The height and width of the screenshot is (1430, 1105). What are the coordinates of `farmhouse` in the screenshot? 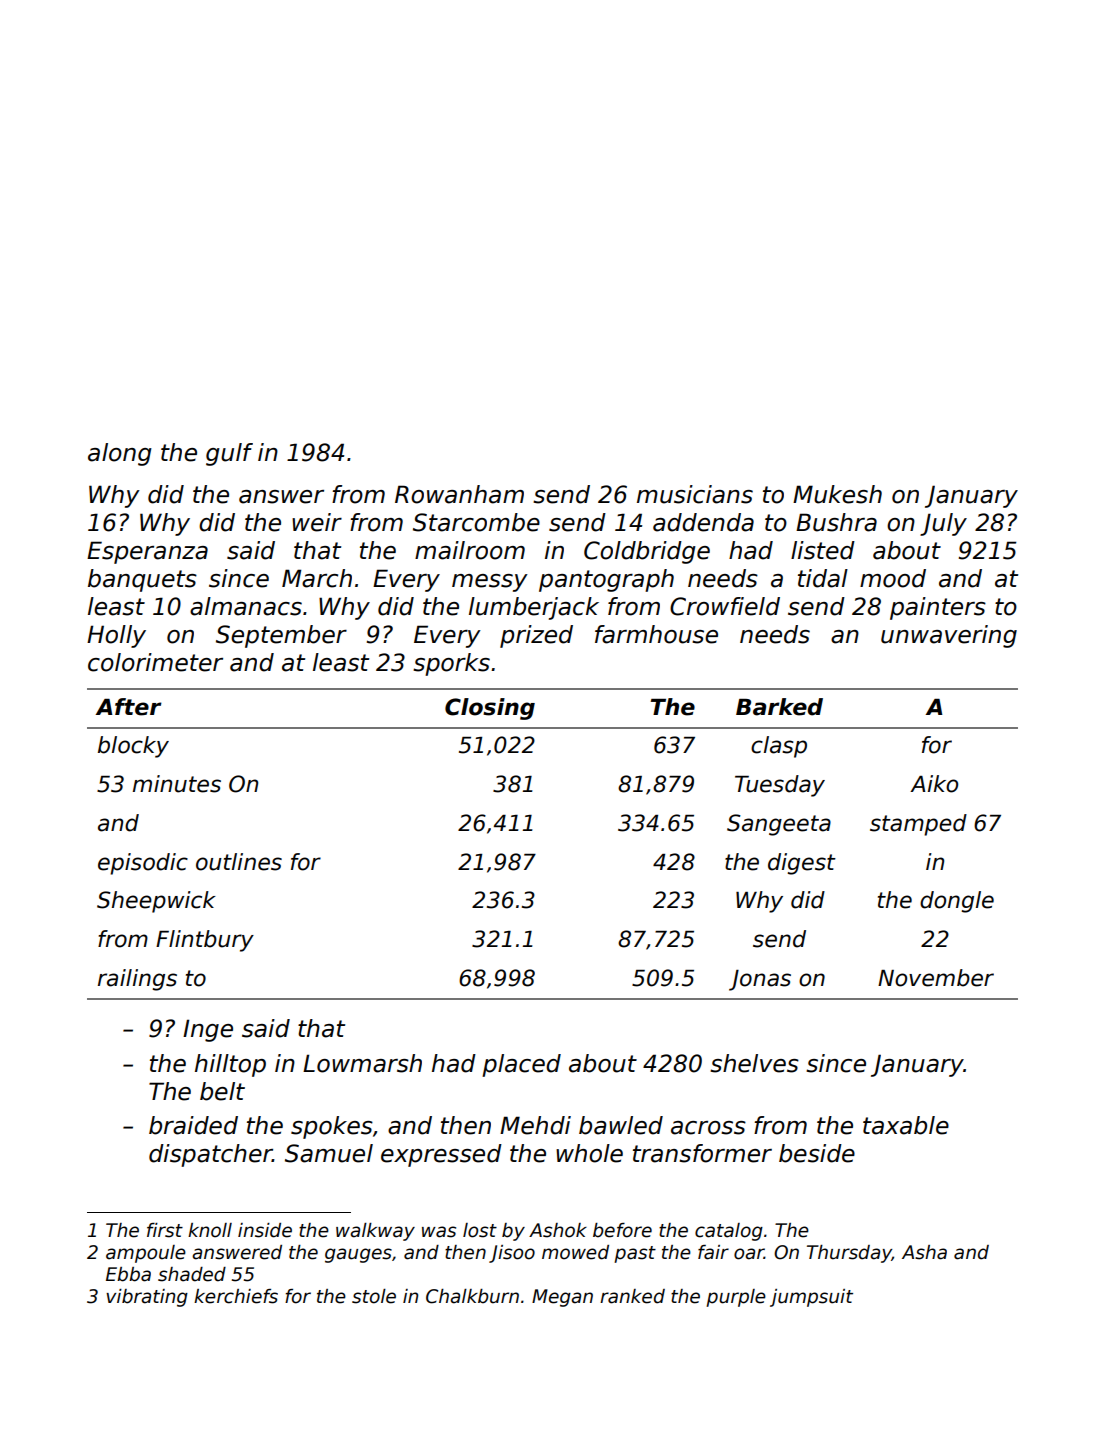 It's located at (656, 634).
